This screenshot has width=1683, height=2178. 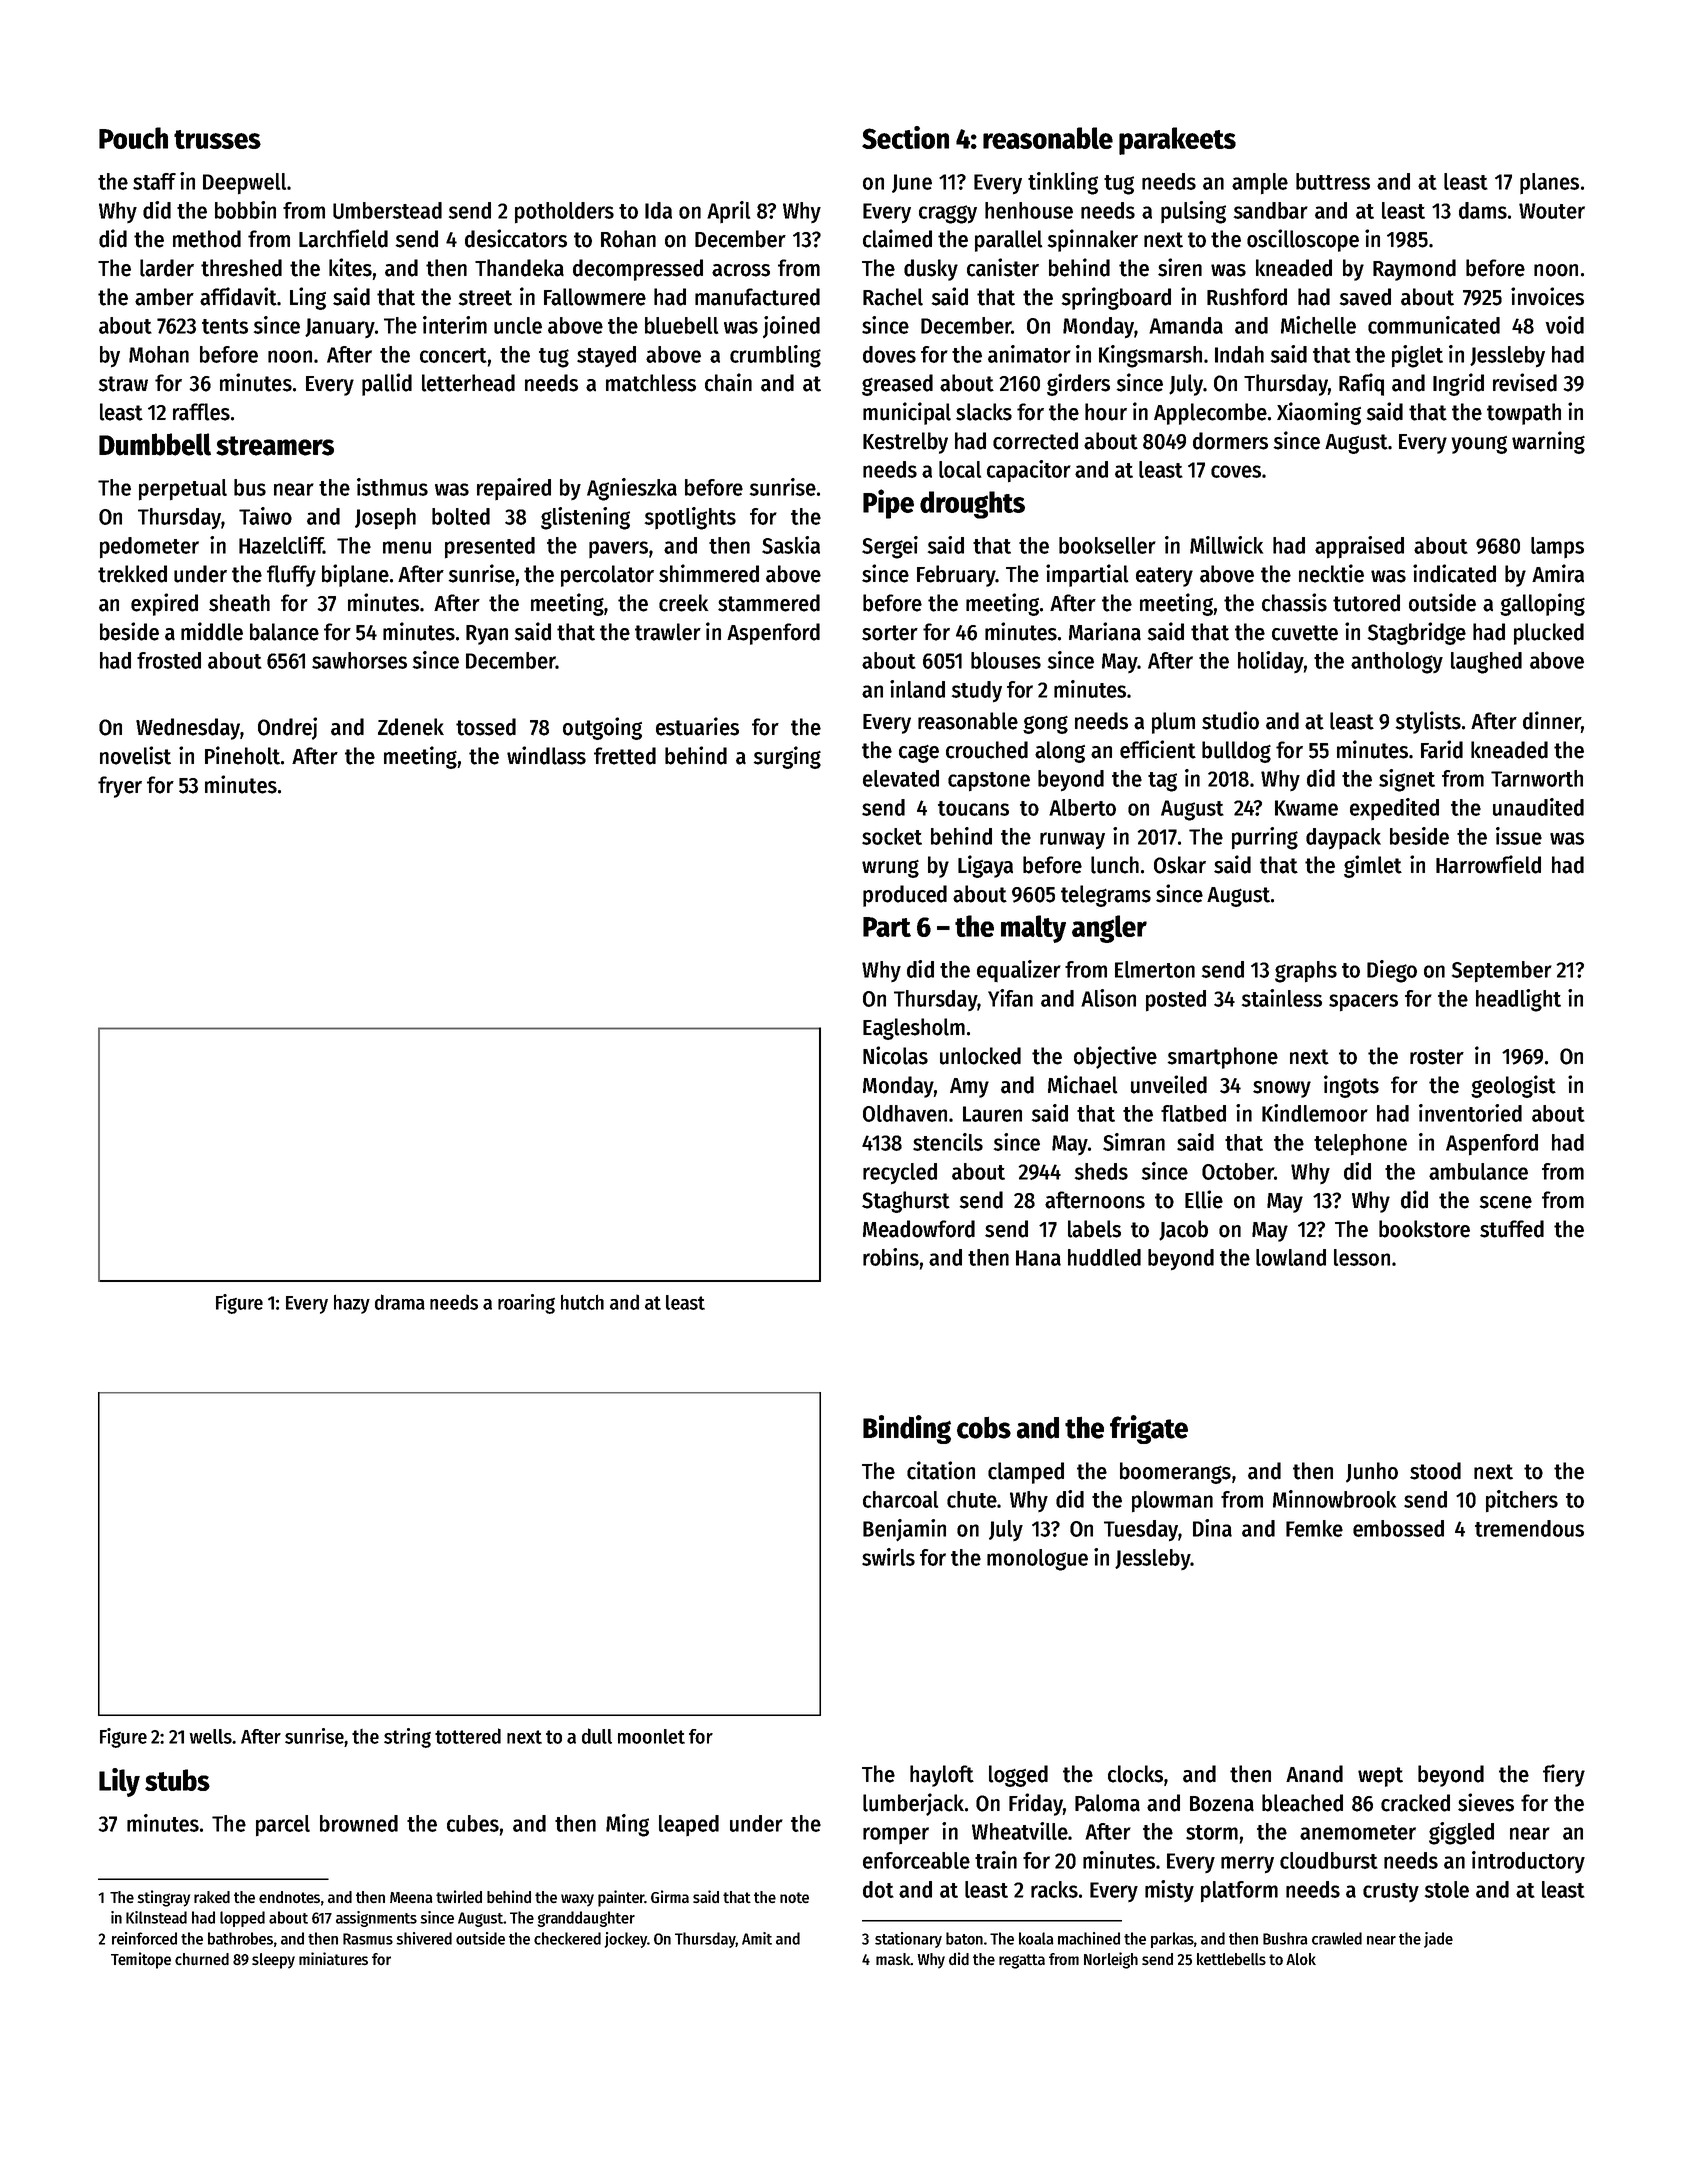 I want to click on Temitope, so click(x=141, y=1960).
